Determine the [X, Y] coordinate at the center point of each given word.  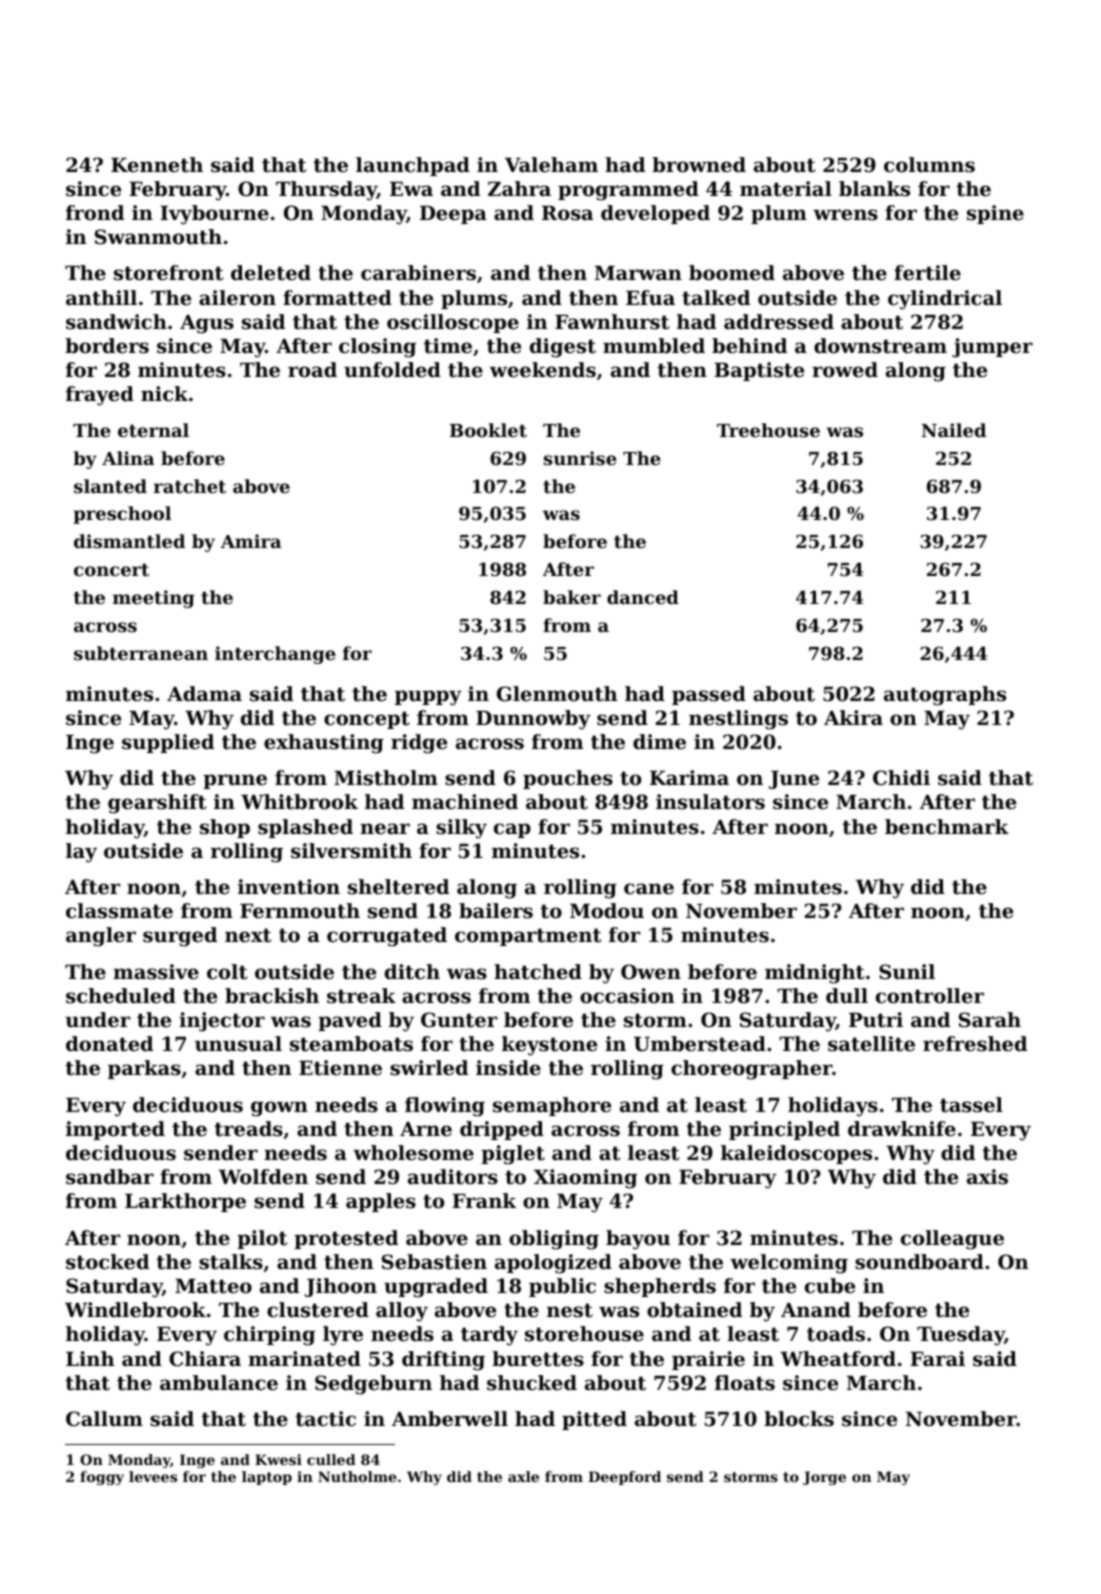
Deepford [624, 1478]
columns [929, 165]
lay [81, 853]
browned [699, 165]
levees [153, 1476]
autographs [945, 696]
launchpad [413, 166]
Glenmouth [557, 694]
